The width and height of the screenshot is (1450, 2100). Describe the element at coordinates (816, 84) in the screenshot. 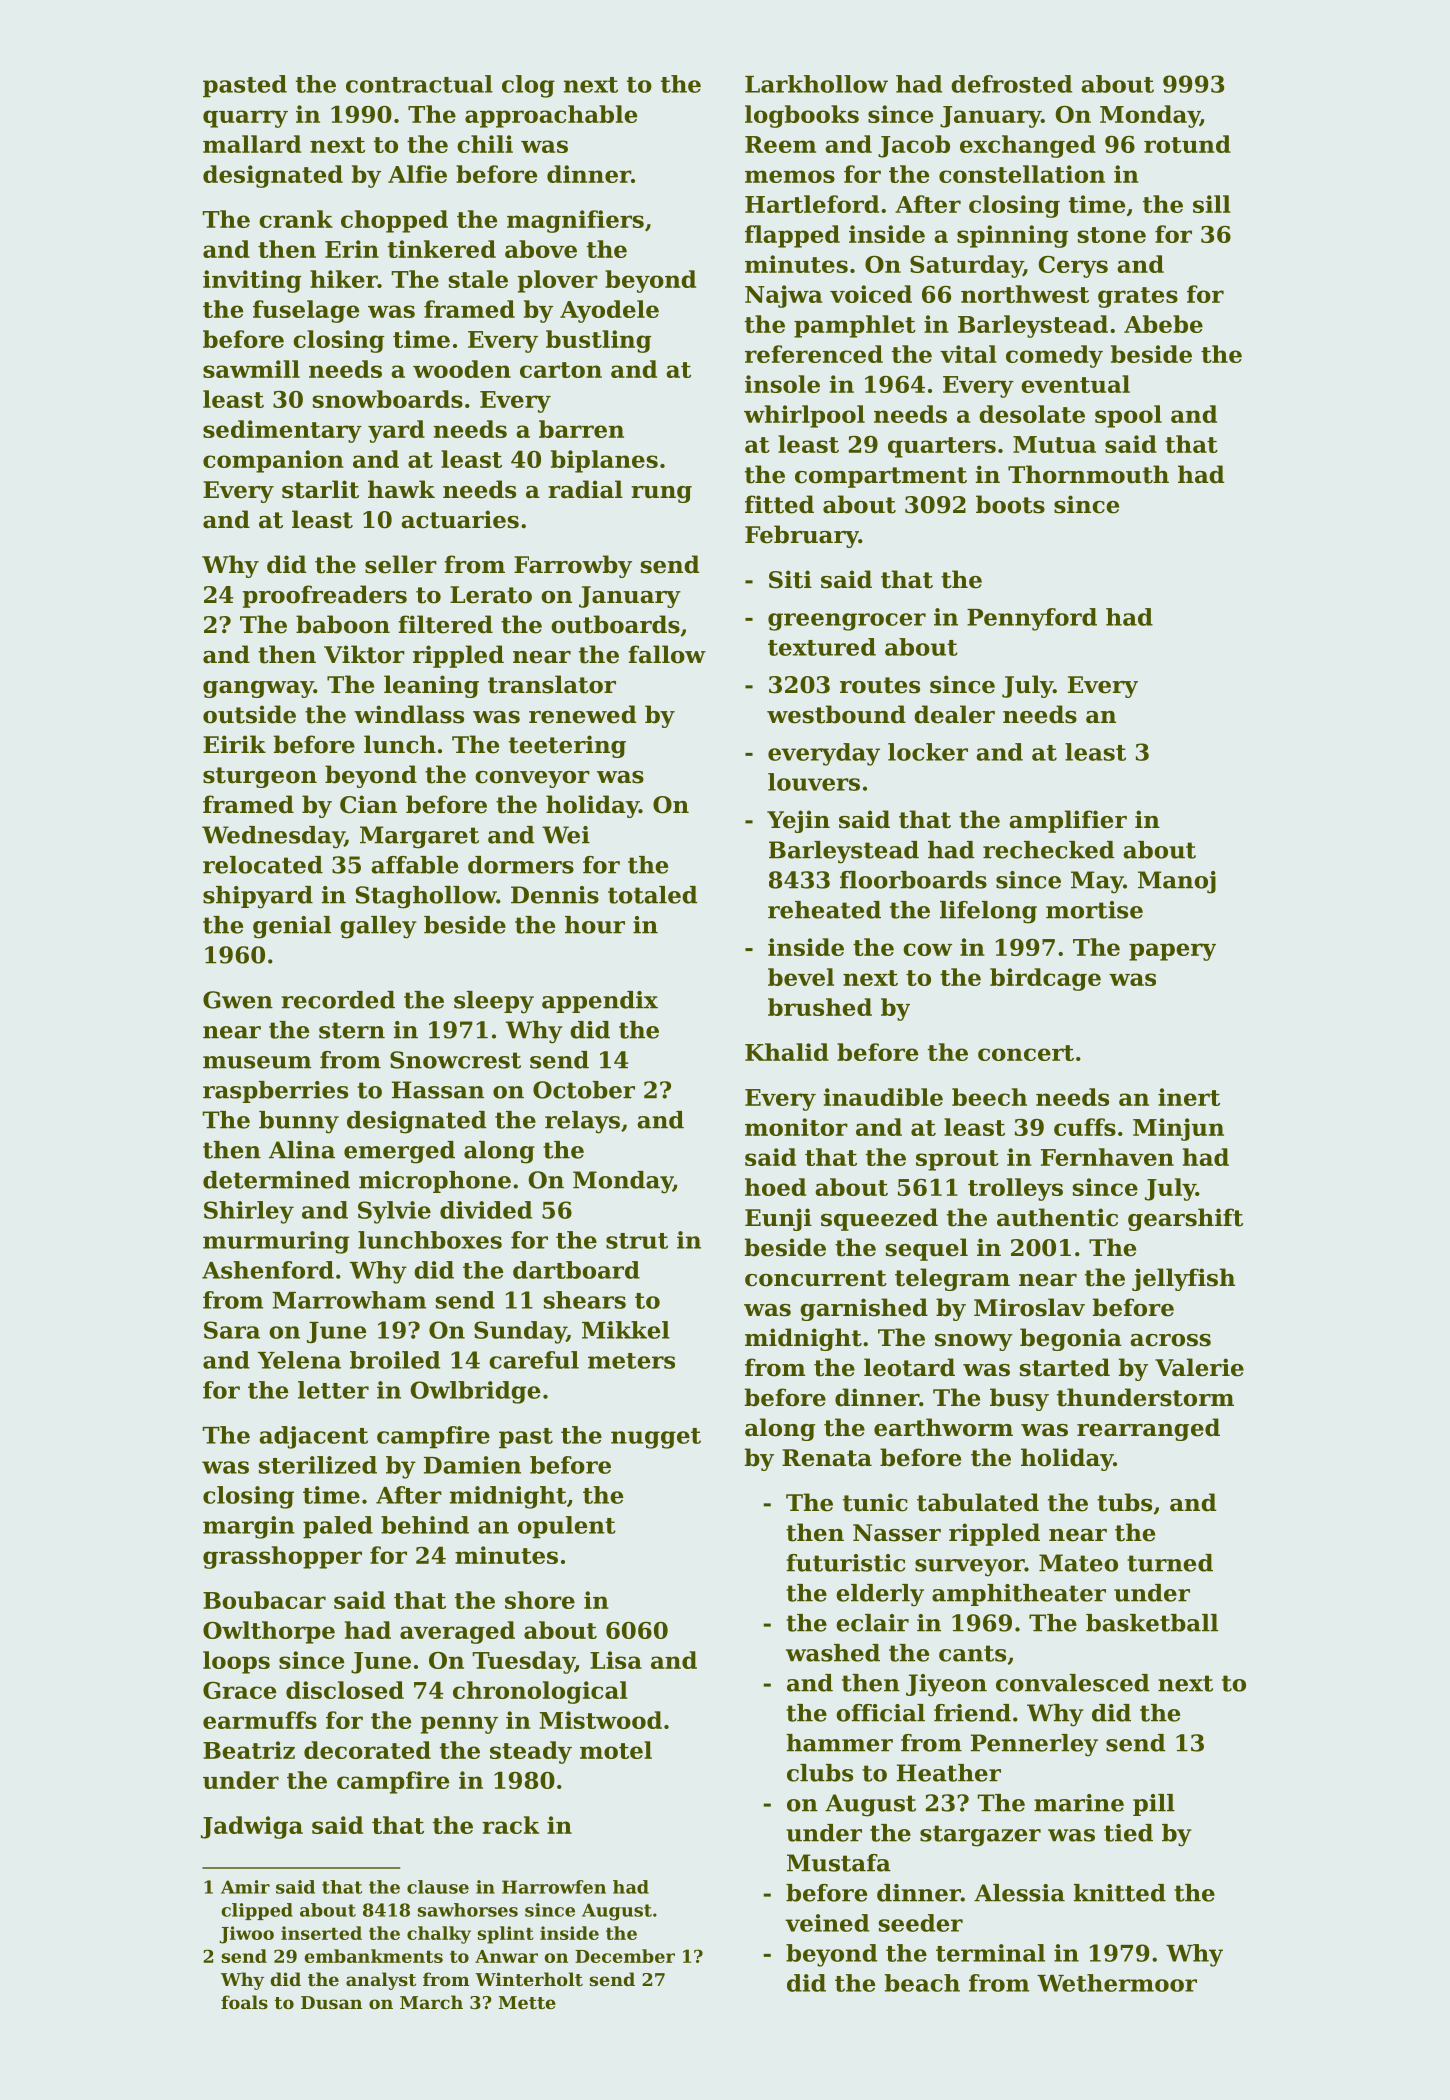

I see `Larkhollow` at that location.
